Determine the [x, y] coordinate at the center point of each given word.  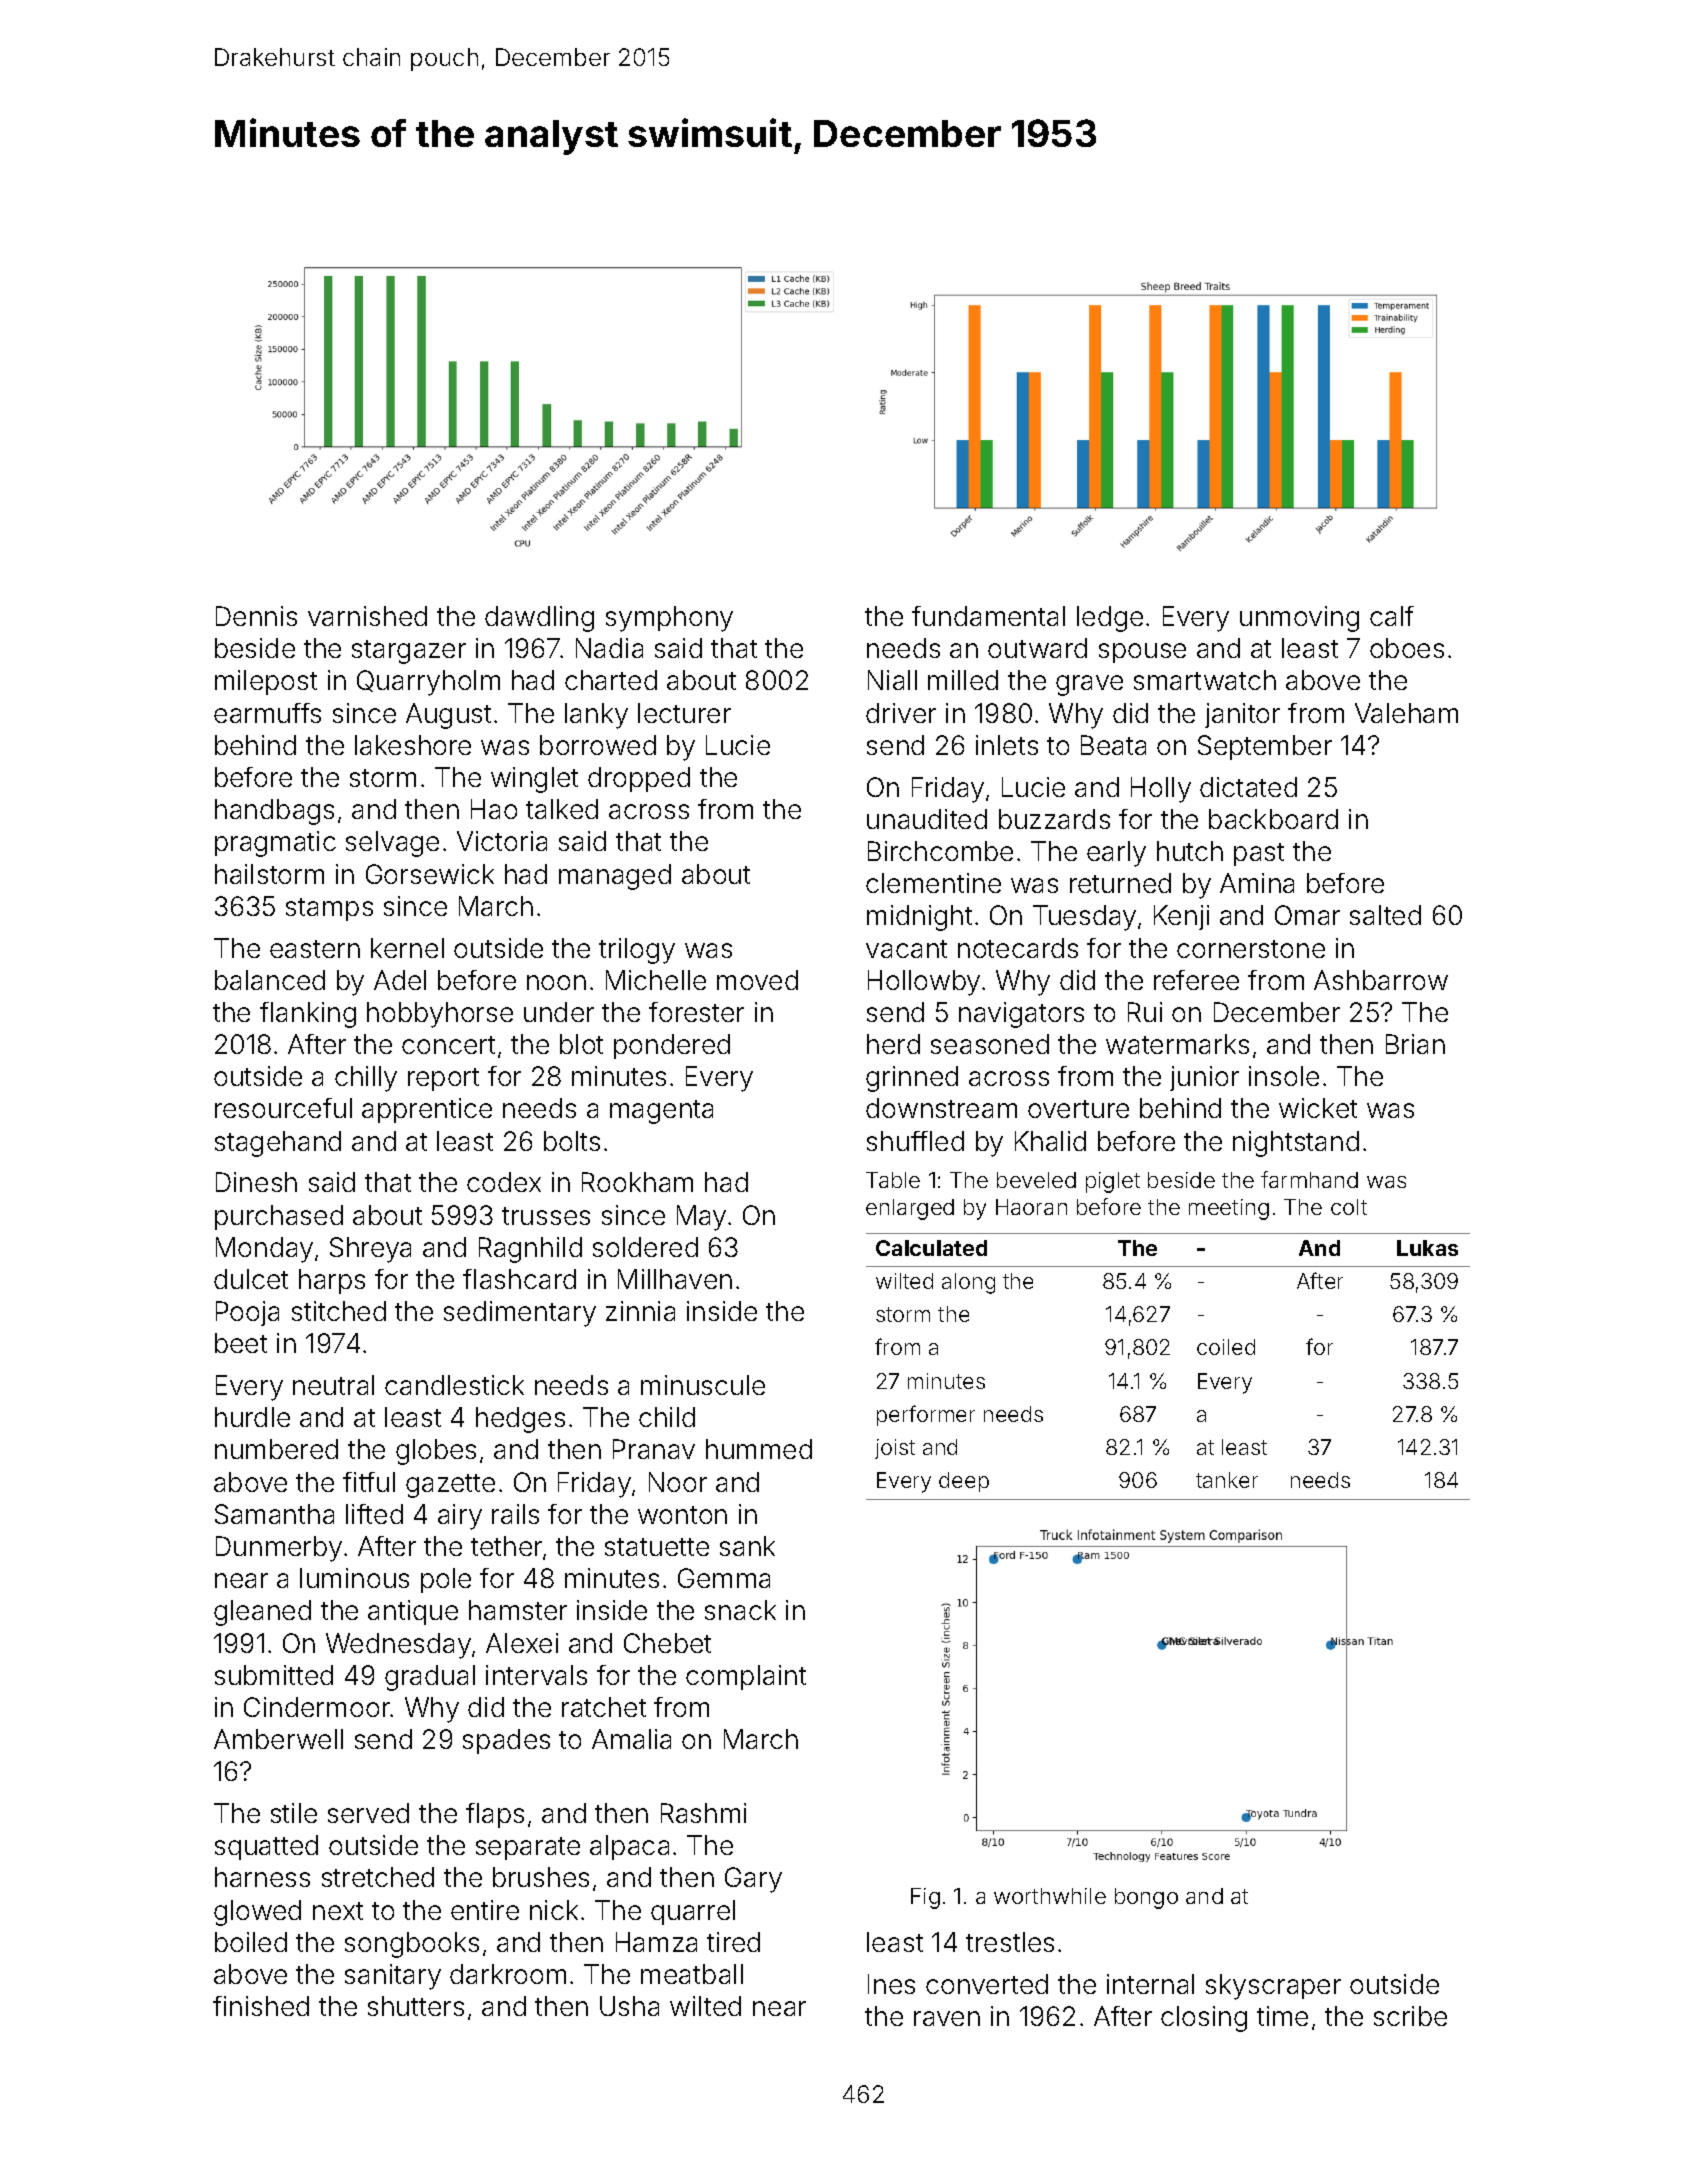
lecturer [684, 713]
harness [262, 1877]
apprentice [427, 1110]
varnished [367, 616]
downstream [941, 1108]
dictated [1248, 787]
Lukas [1427, 1248]
